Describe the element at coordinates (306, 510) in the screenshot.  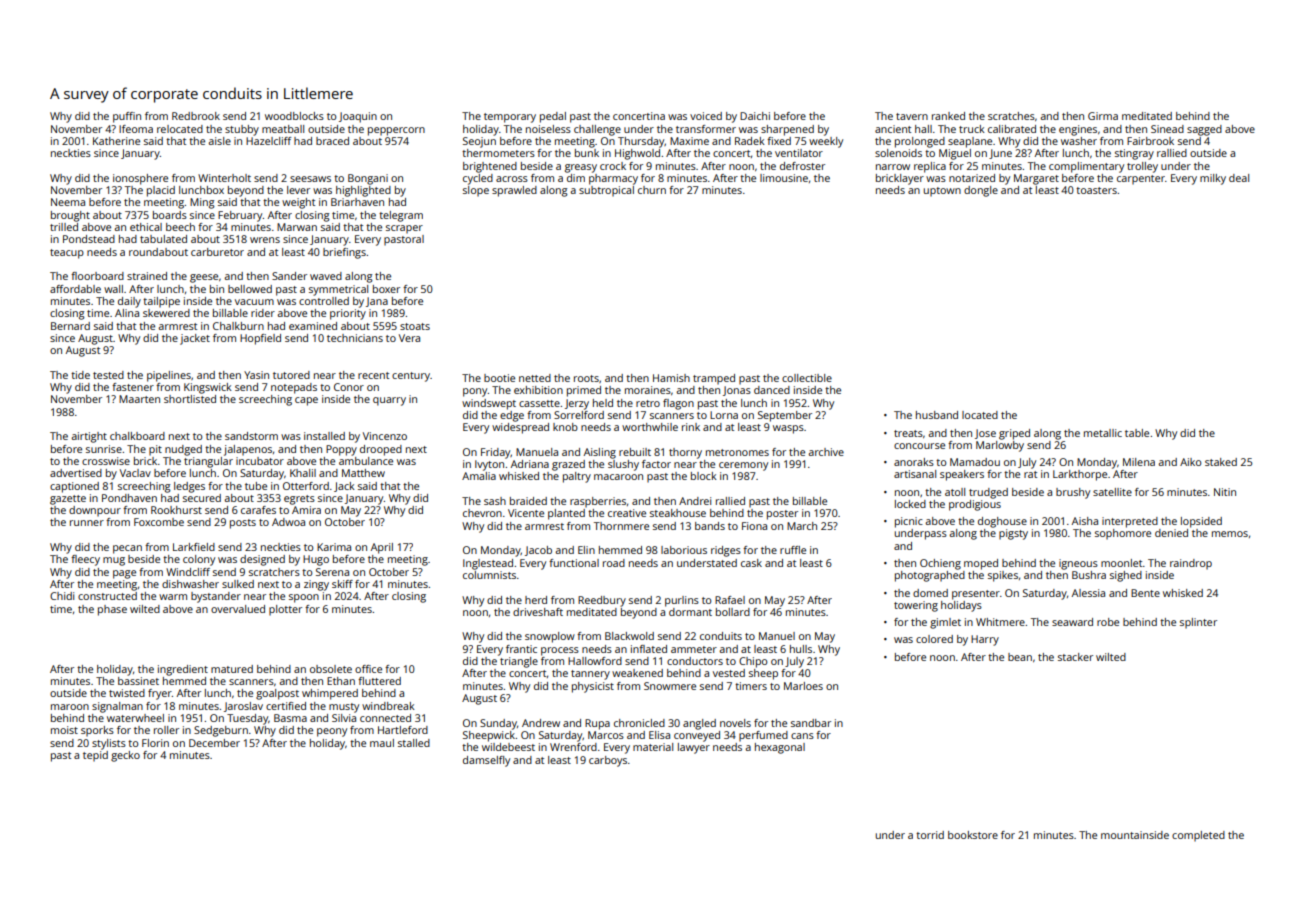
I see `Amira` at that location.
